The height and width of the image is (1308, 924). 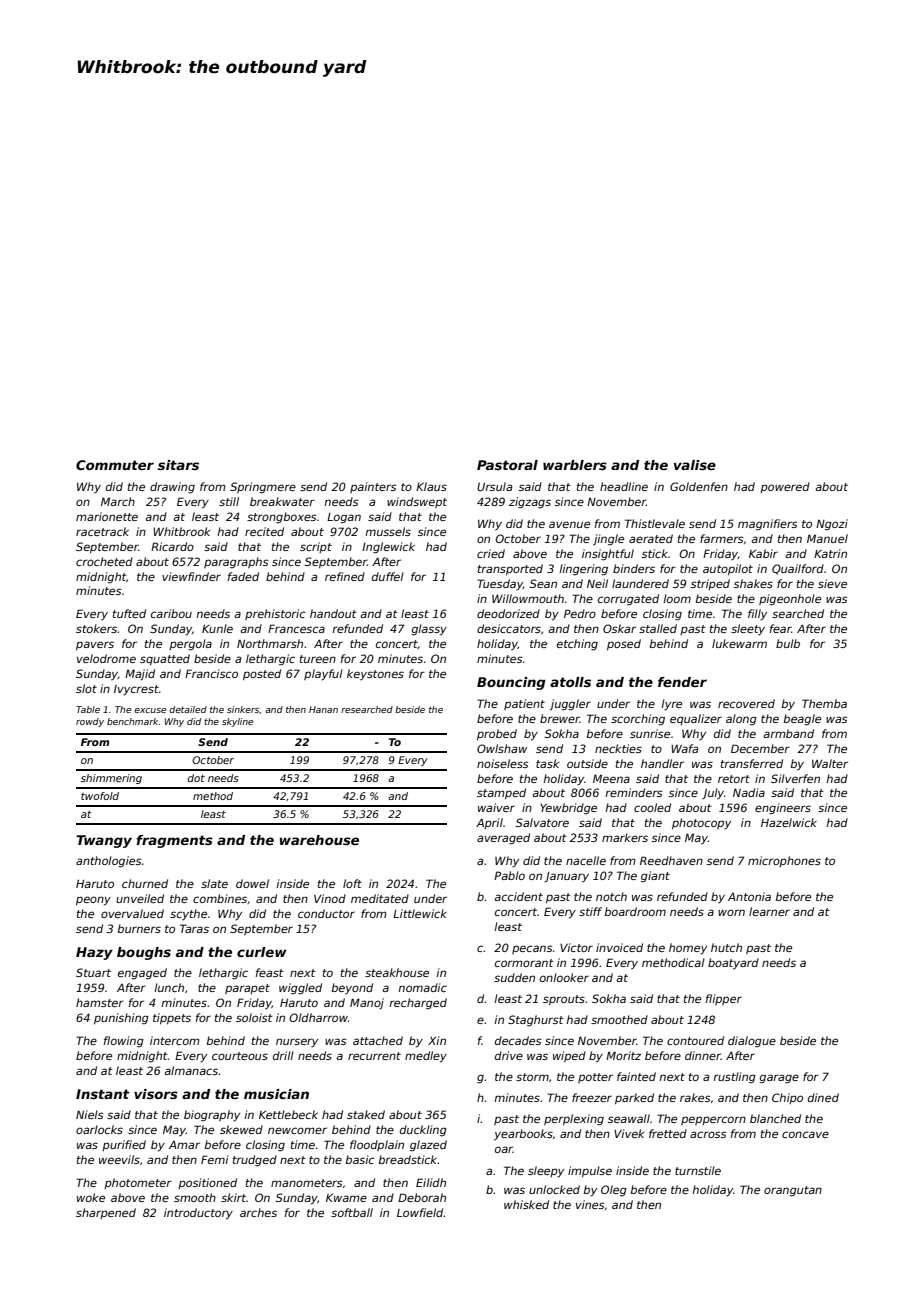 I want to click on purified, so click(x=124, y=1145).
